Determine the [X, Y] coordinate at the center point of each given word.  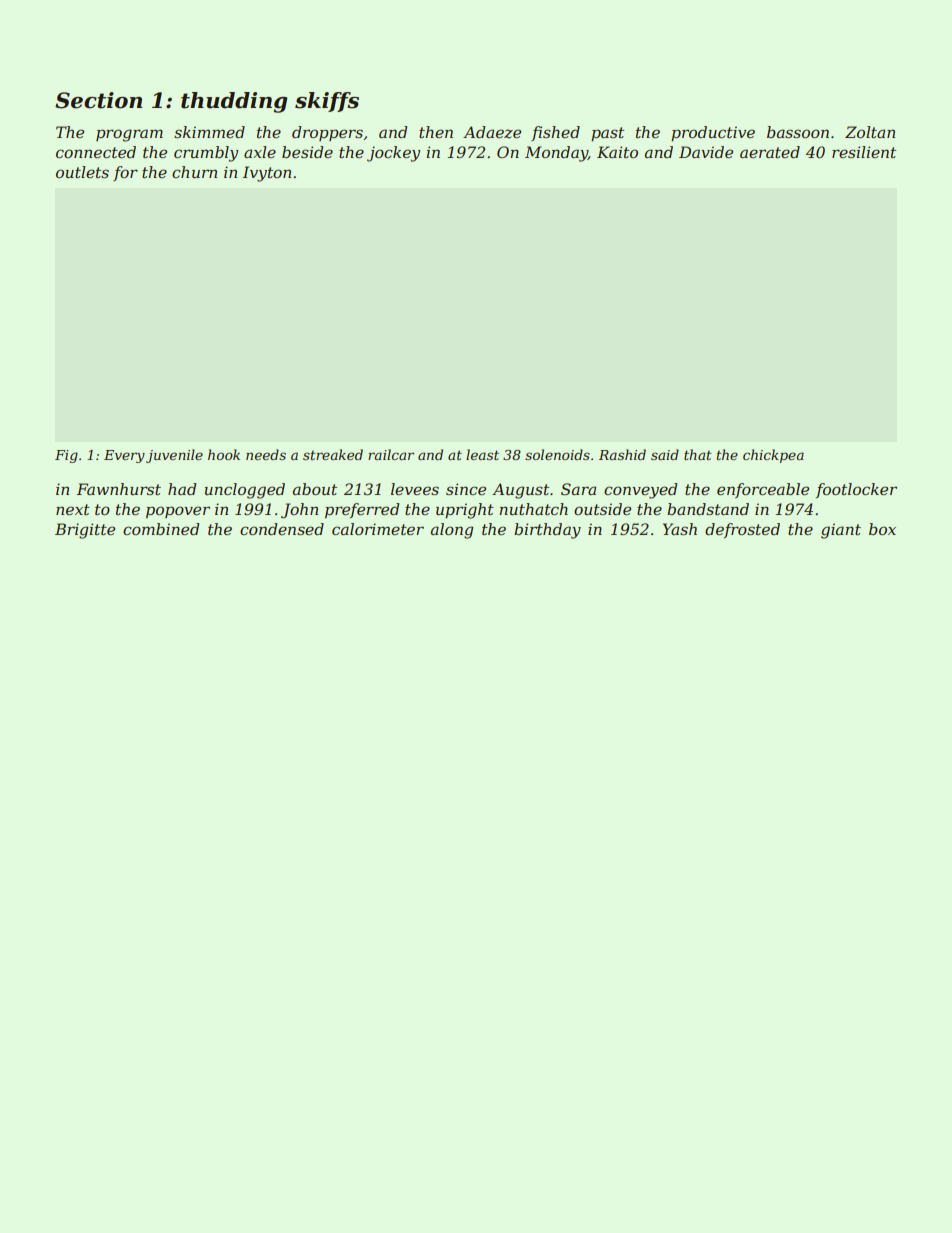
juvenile [174, 456]
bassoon [798, 132]
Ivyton [267, 174]
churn [194, 172]
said [665, 454]
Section [98, 100]
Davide [706, 152]
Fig [66, 456]
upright [465, 511]
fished [555, 133]
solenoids [557, 454]
